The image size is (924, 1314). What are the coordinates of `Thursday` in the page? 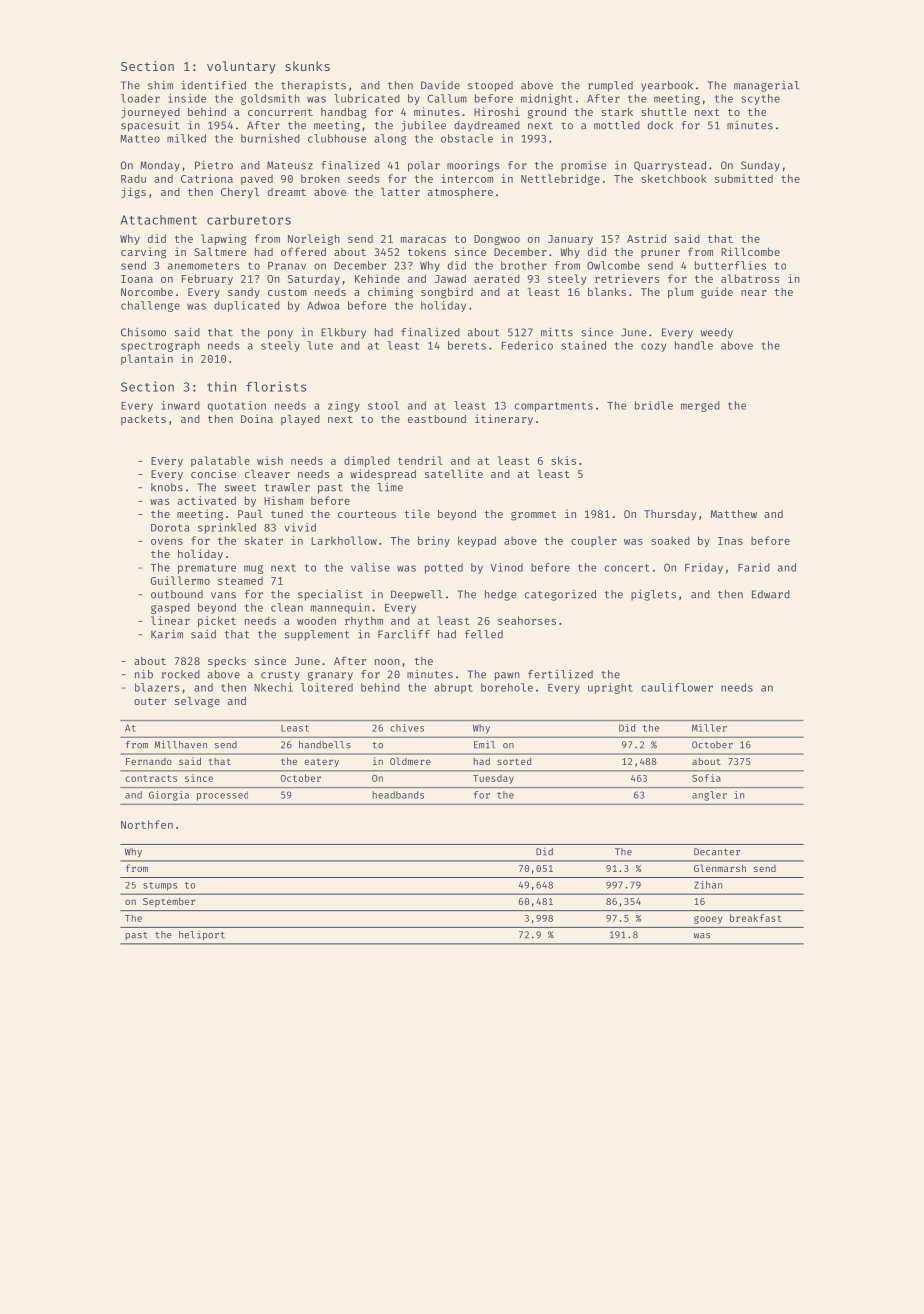 It's located at (670, 515).
